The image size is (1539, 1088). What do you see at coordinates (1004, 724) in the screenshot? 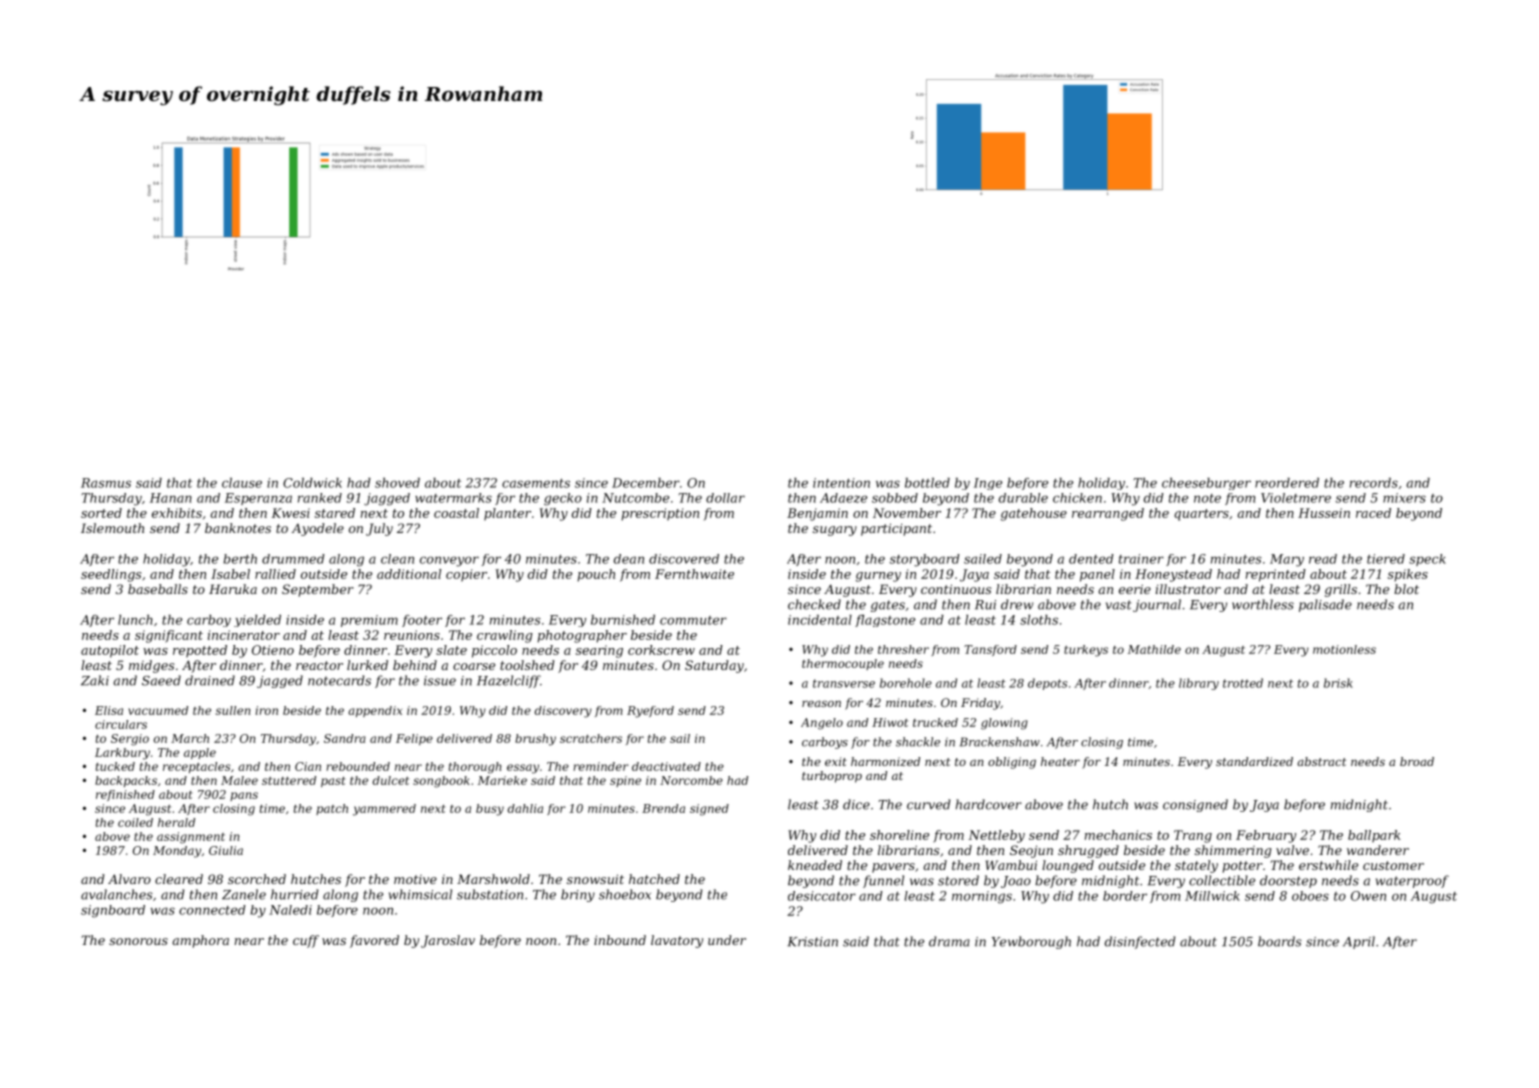
I see `glowing` at bounding box center [1004, 724].
